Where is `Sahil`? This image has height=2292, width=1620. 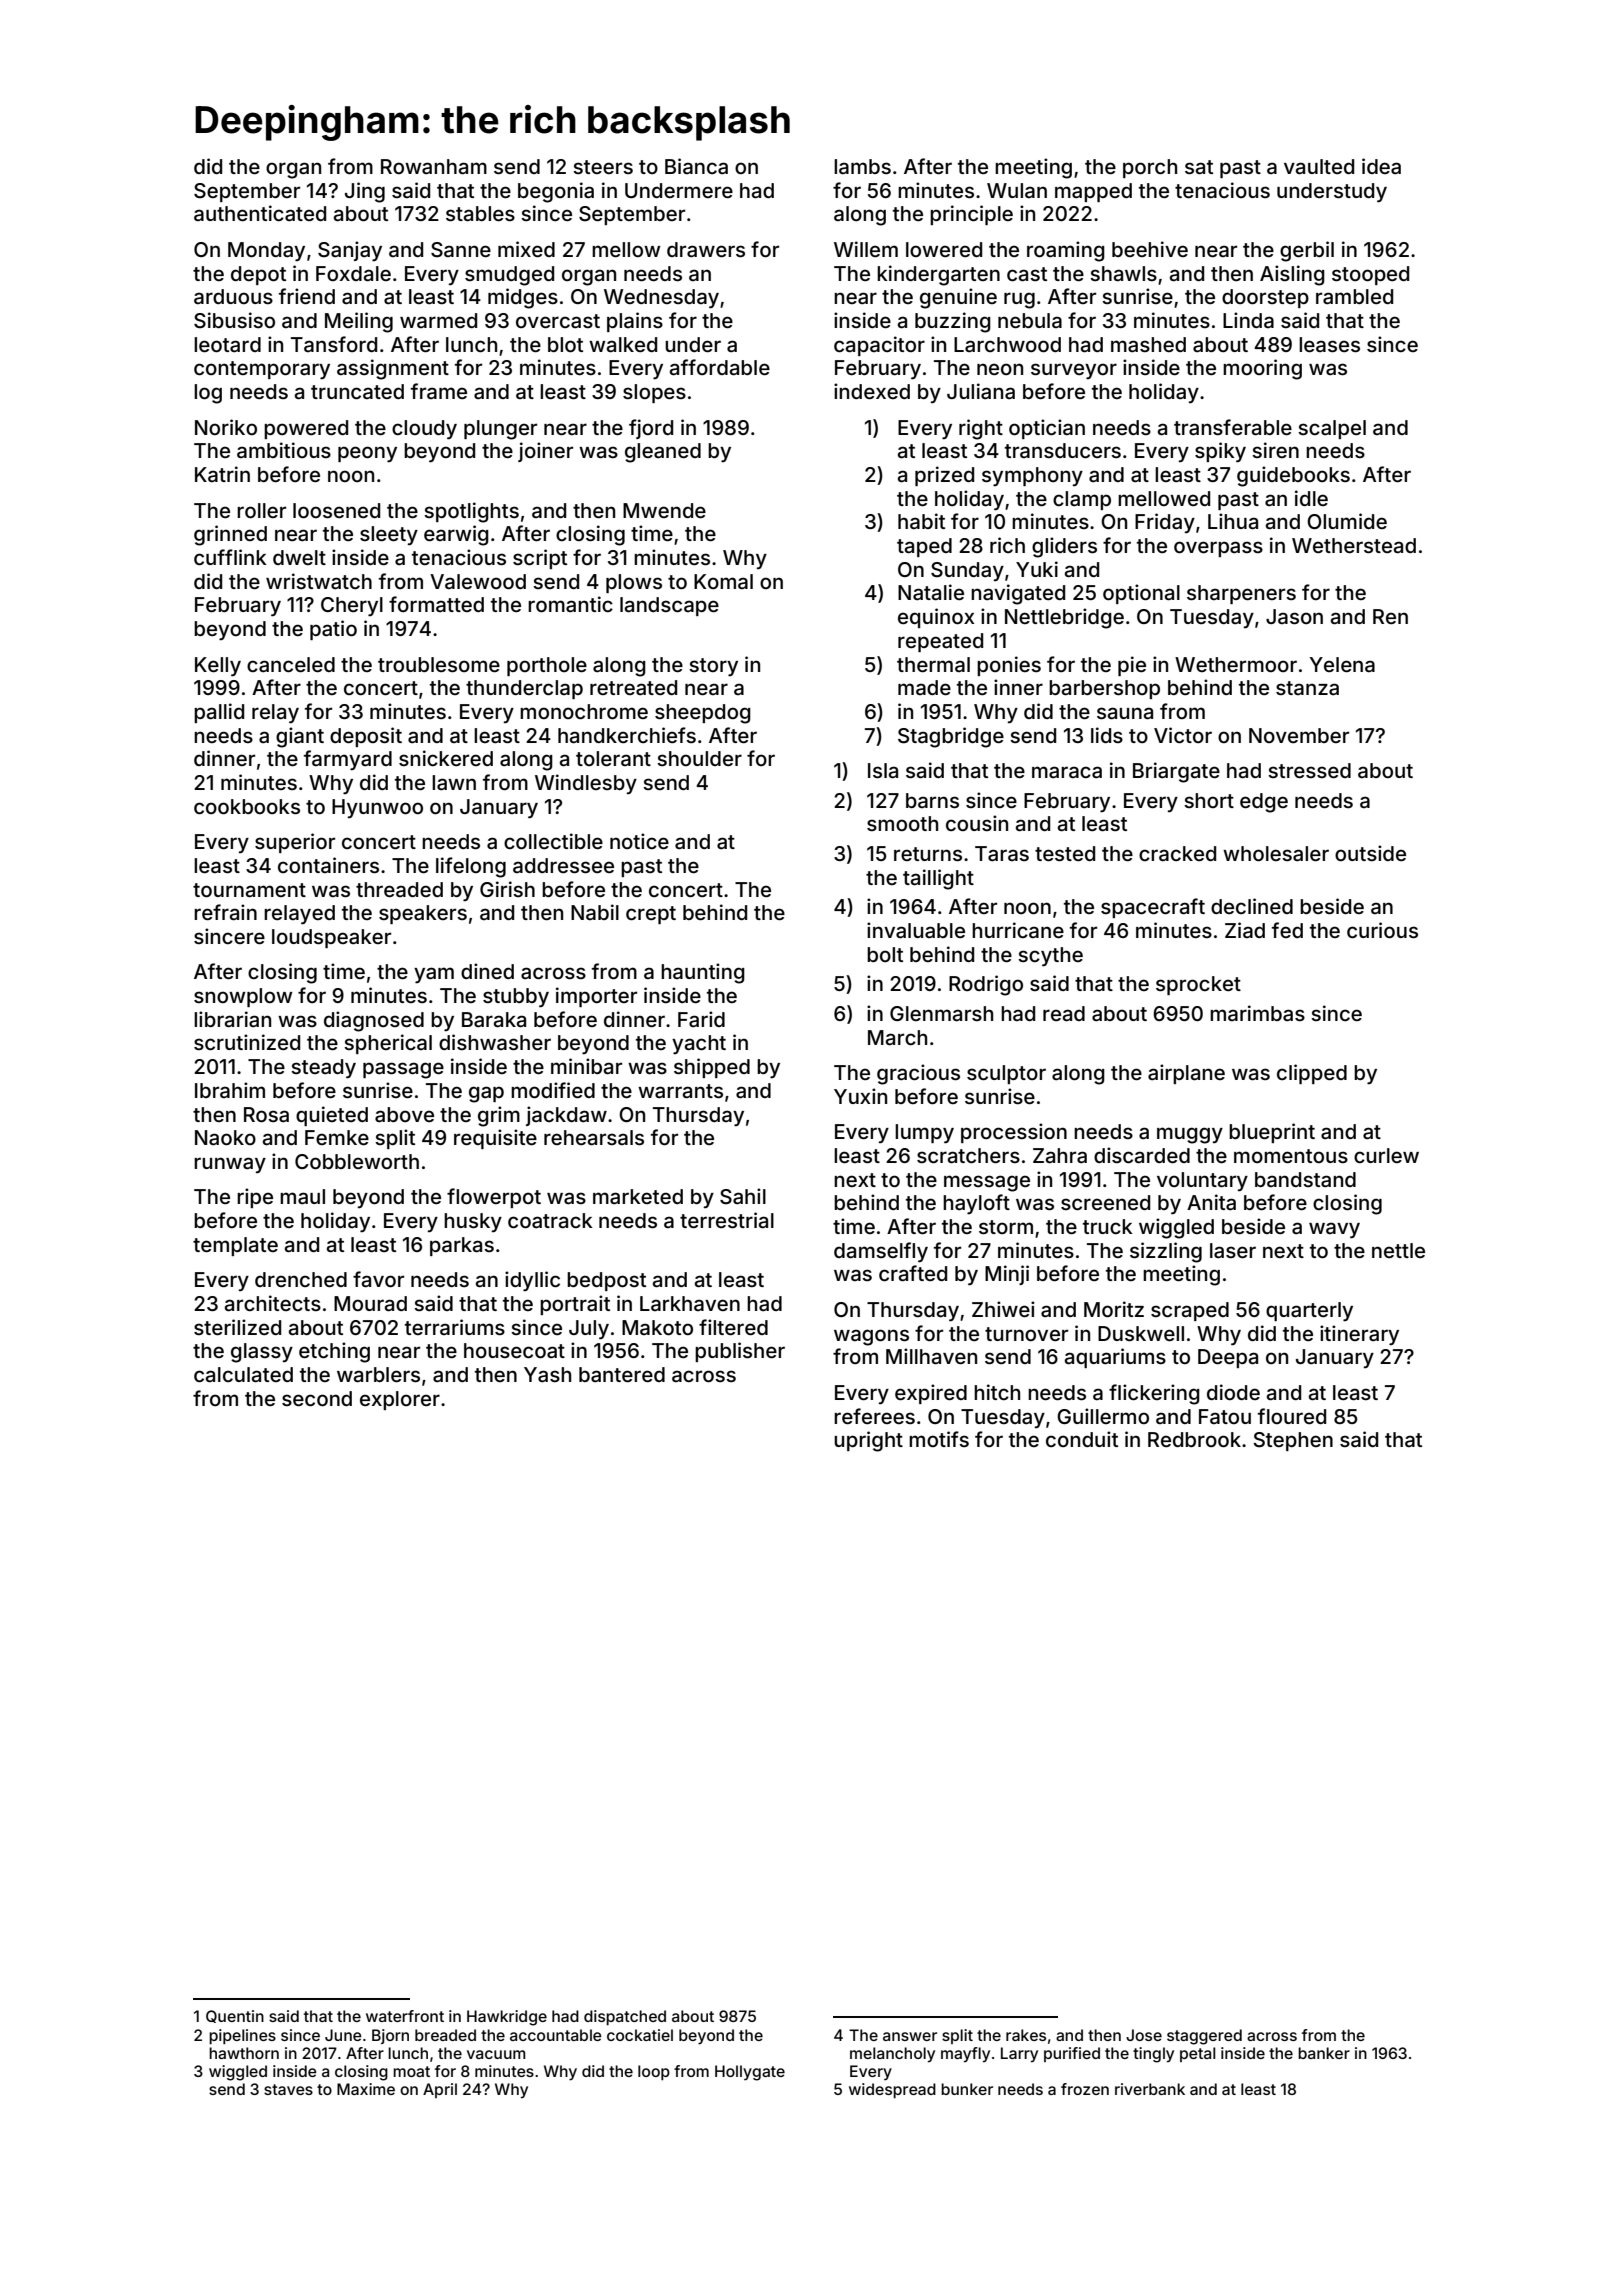
Sahil is located at coordinates (743, 1196).
